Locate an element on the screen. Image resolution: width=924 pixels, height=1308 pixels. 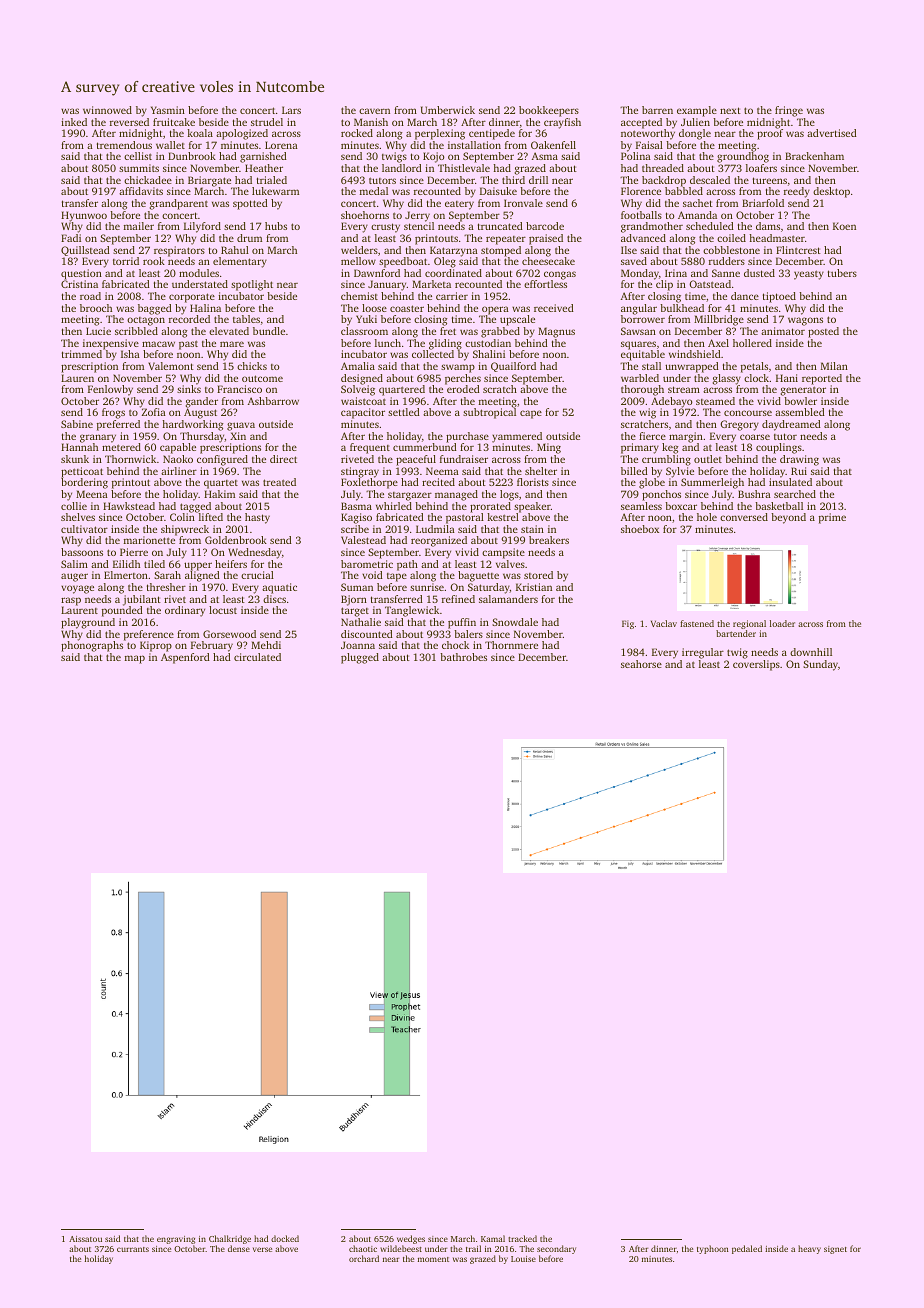
Tanglewick is located at coordinates (412, 611).
